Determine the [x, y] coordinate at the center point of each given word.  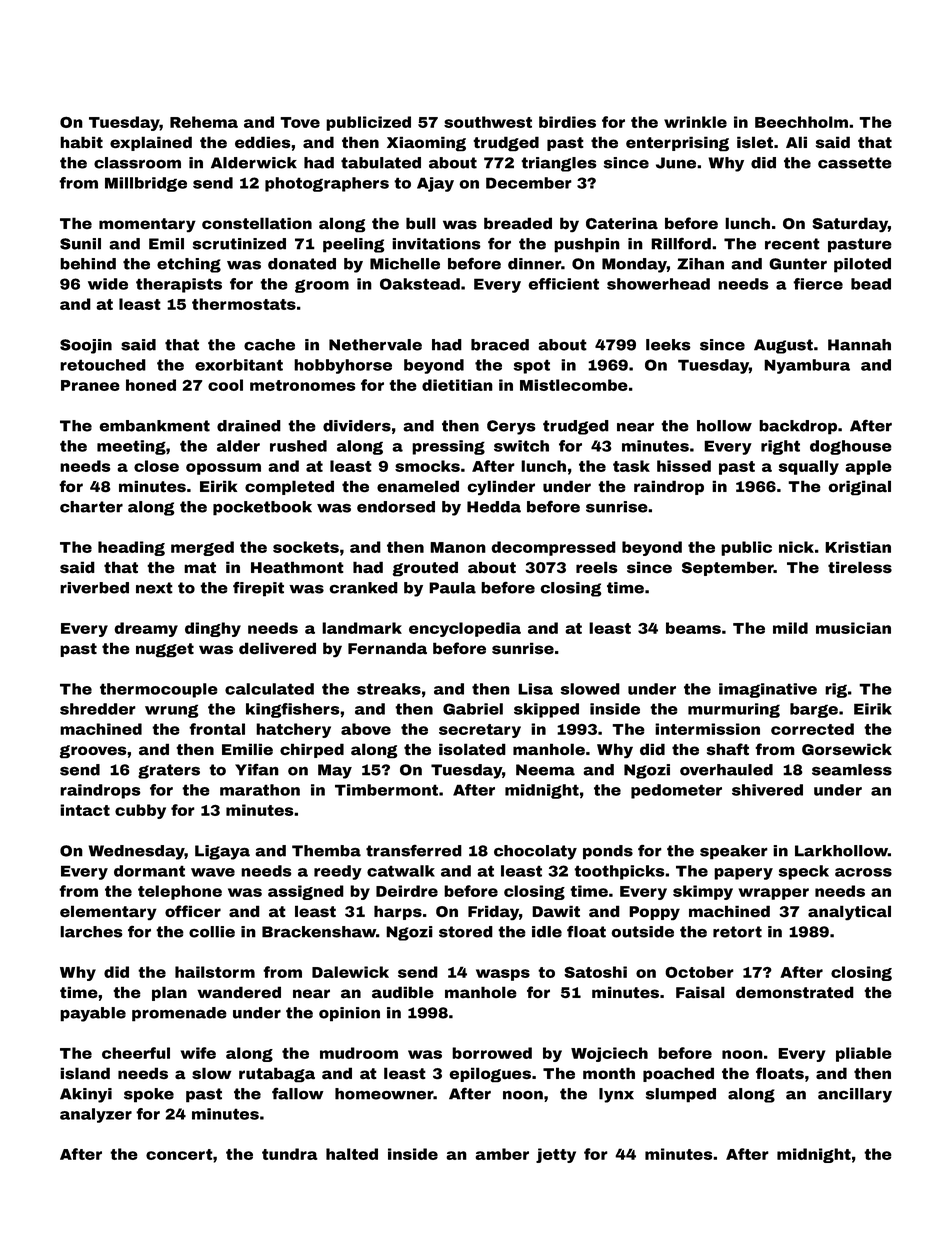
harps [398, 912]
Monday [634, 265]
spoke [149, 1095]
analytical [849, 913]
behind [88, 264]
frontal [217, 729]
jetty [556, 1155]
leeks [668, 345]
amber [502, 1154]
